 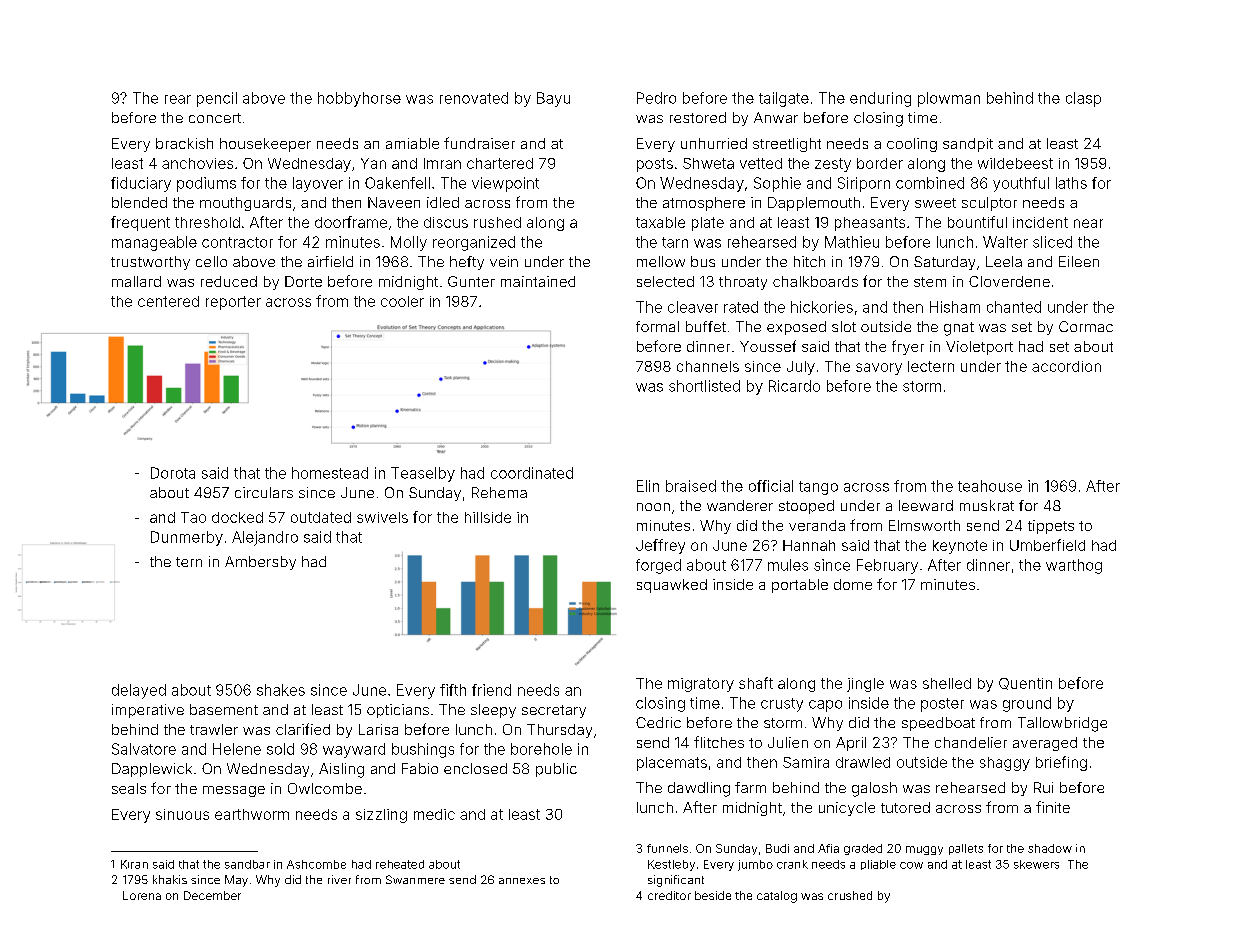 I want to click on shelled, so click(x=947, y=683).
